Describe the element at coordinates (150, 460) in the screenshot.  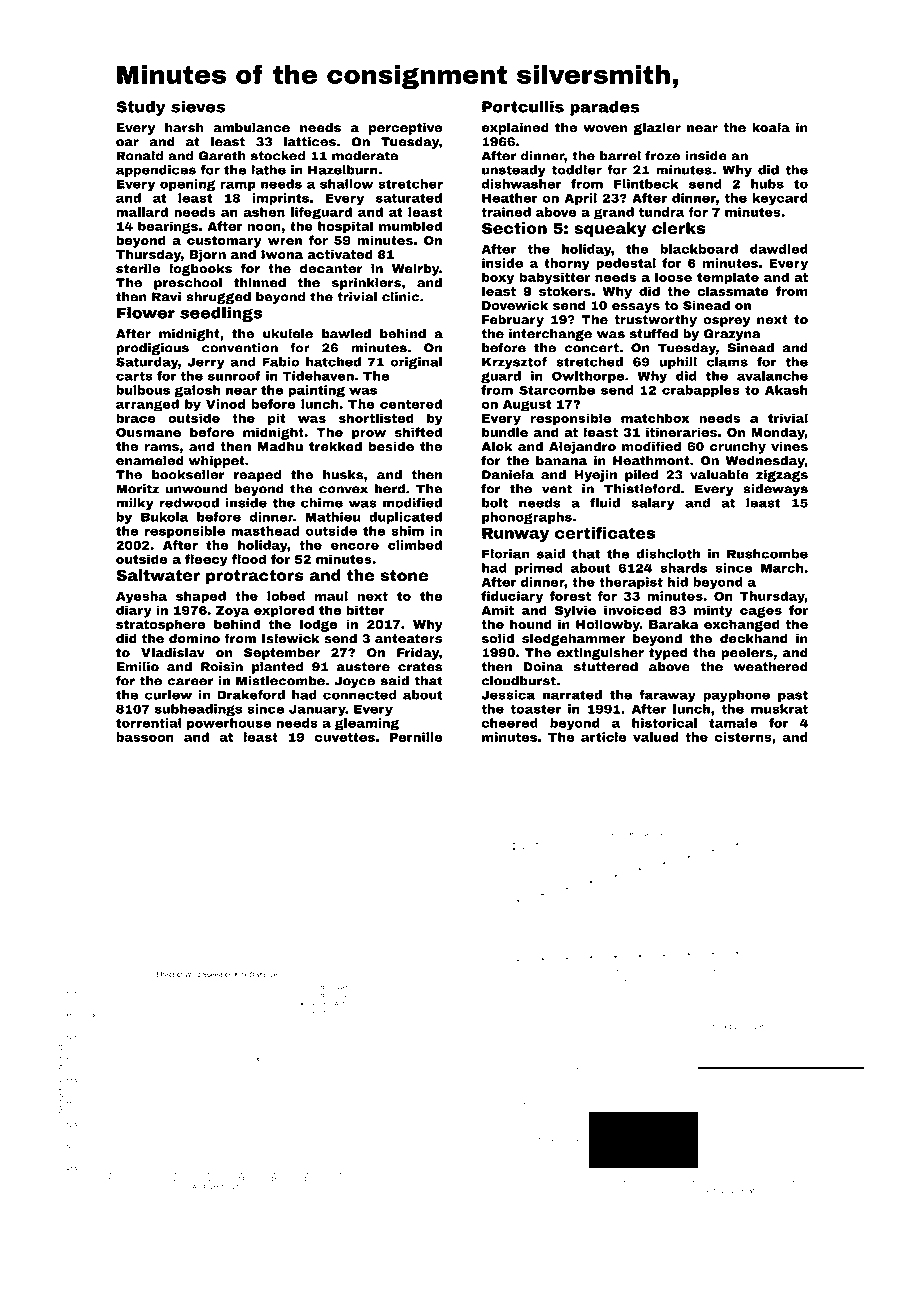
I see `enameled` at that location.
